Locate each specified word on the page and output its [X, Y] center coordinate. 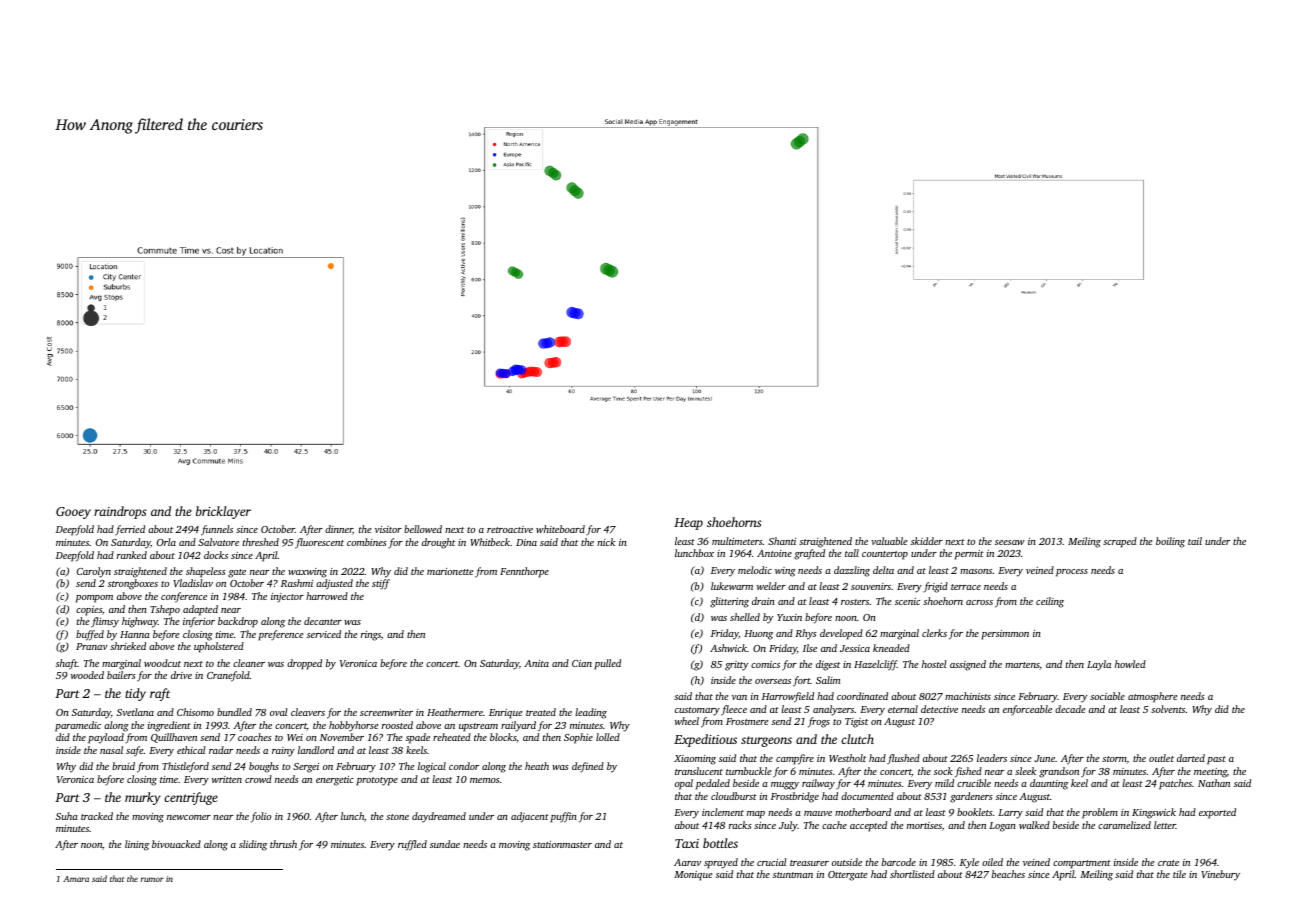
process [1072, 573]
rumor [152, 879]
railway [818, 784]
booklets [975, 812]
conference [184, 597]
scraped [1120, 542]
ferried [130, 530]
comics [765, 664]
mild [944, 783]
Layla [1099, 665]
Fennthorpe [524, 572]
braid [123, 766]
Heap [688, 524]
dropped [304, 664]
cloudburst [734, 796]
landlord [316, 750]
